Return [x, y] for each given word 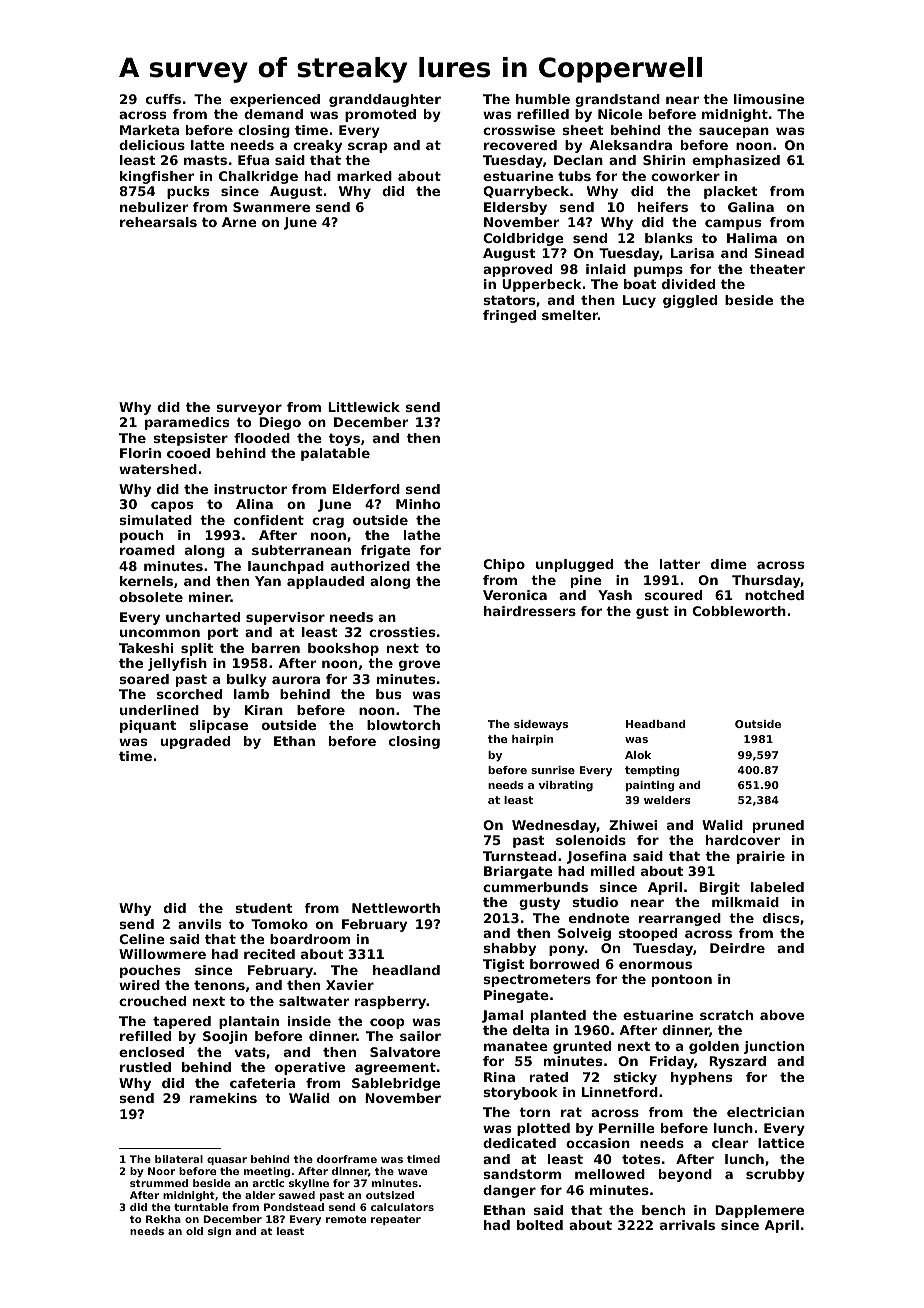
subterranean [301, 550]
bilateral [179, 1159]
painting [650, 786]
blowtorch [403, 725]
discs [781, 918]
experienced [275, 100]
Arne [239, 222]
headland [406, 970]
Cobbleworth [739, 611]
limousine [769, 99]
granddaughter [385, 100]
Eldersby [515, 208]
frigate [385, 551]
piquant [148, 726]
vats [249, 1052]
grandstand [617, 100]
